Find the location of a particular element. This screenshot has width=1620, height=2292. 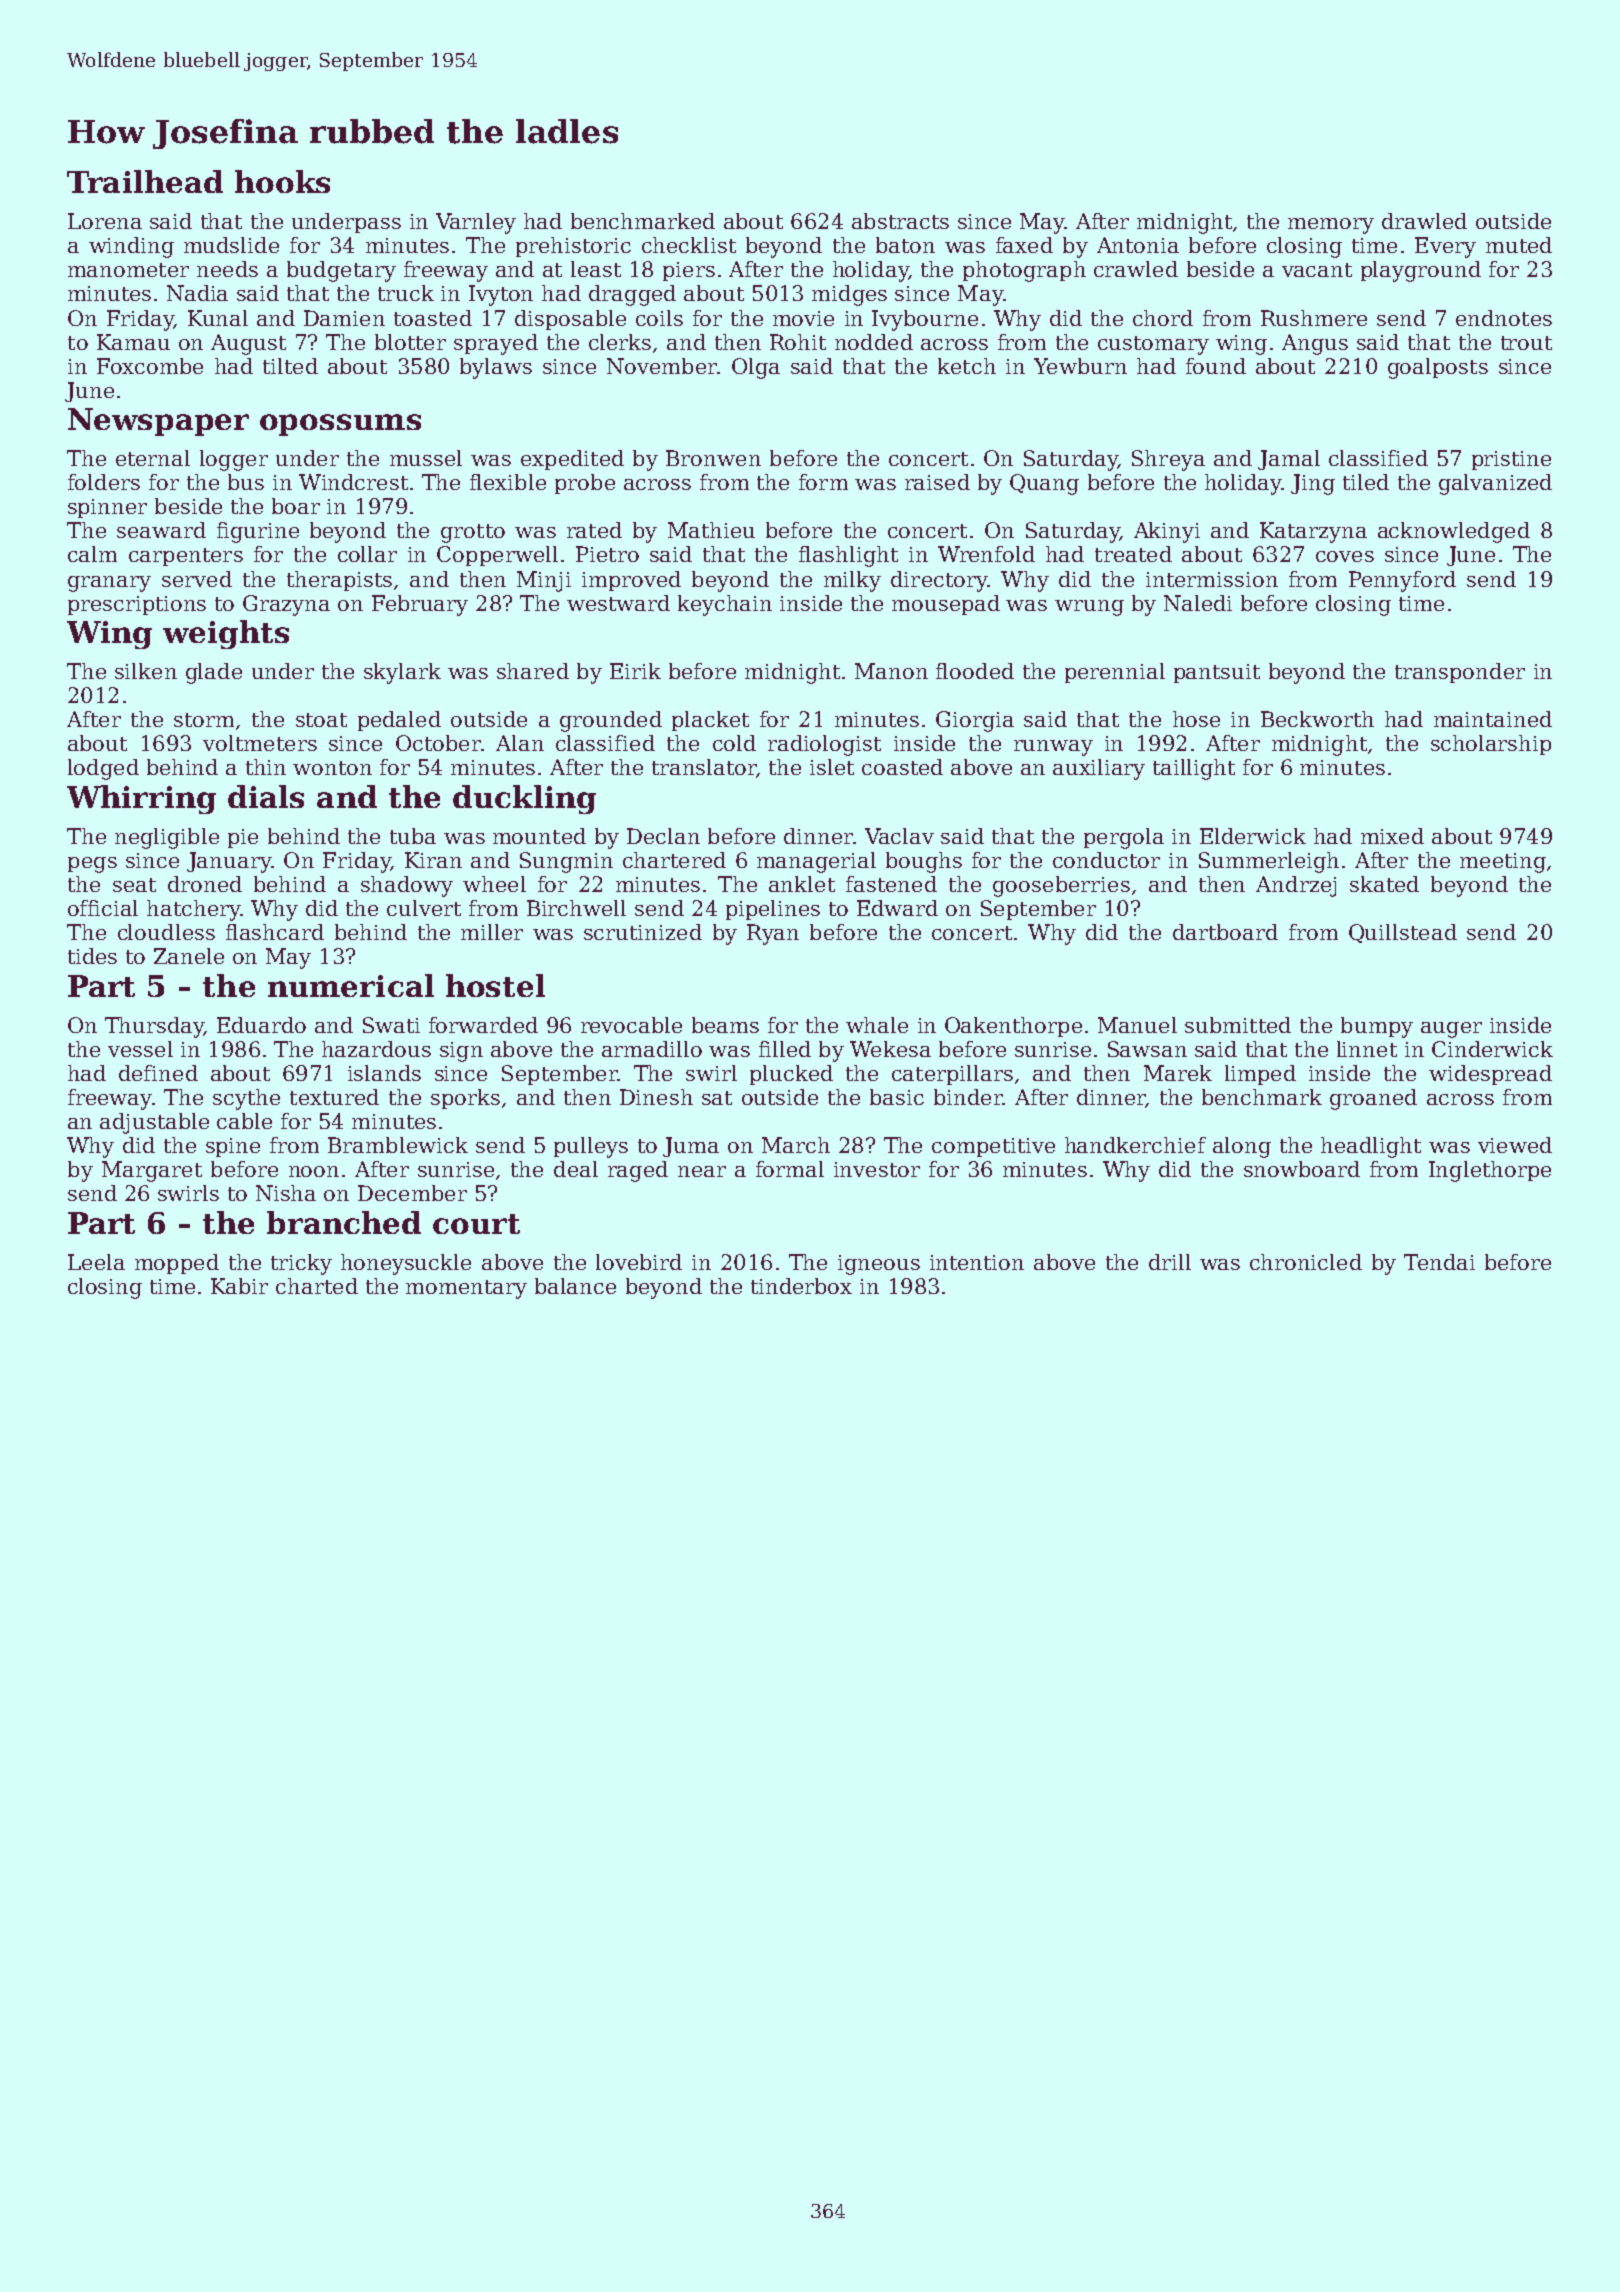

Beckworth is located at coordinates (1317, 719).
